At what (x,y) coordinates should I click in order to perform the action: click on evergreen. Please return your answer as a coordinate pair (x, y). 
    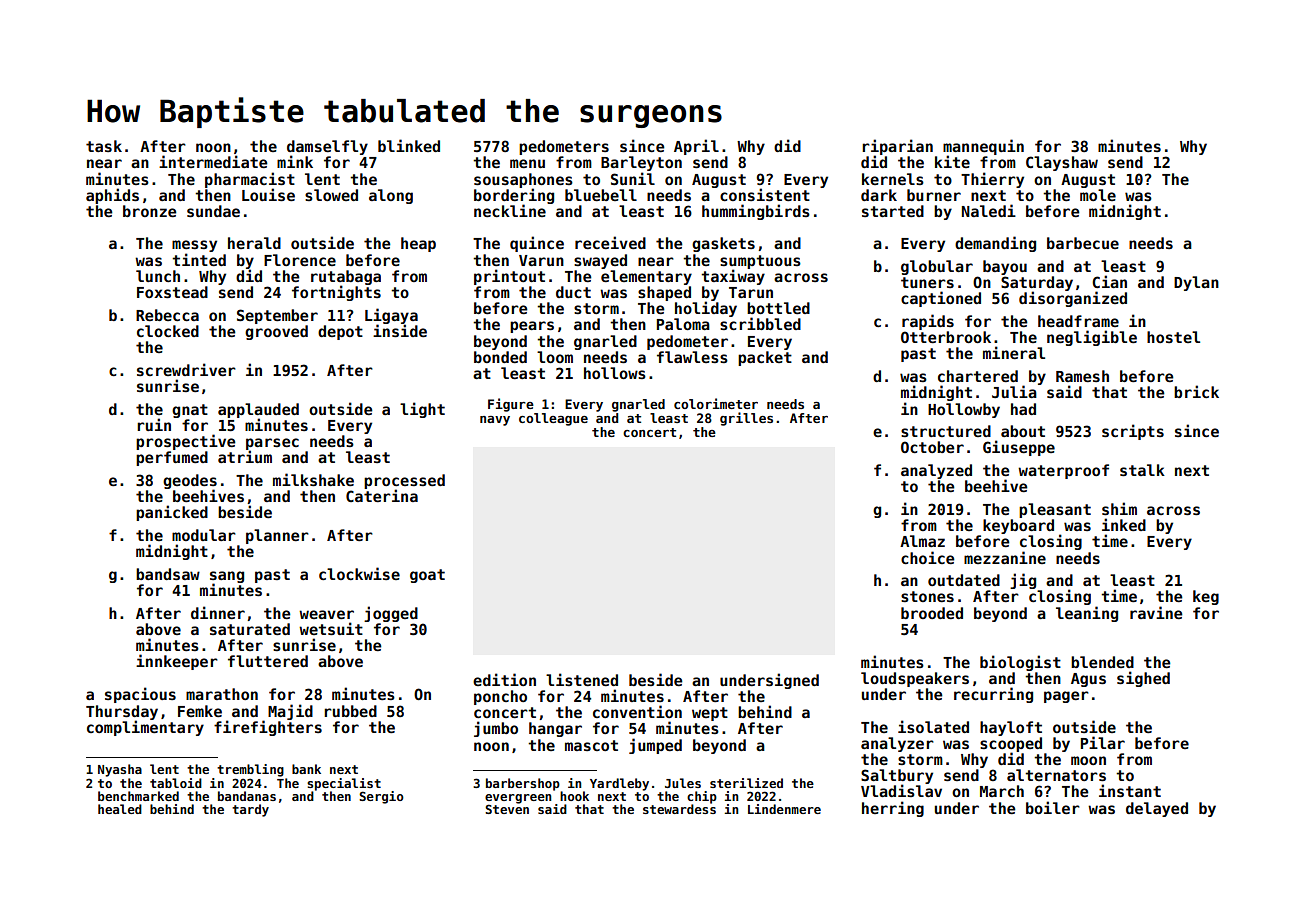
    Looking at the image, I should click on (518, 799).
